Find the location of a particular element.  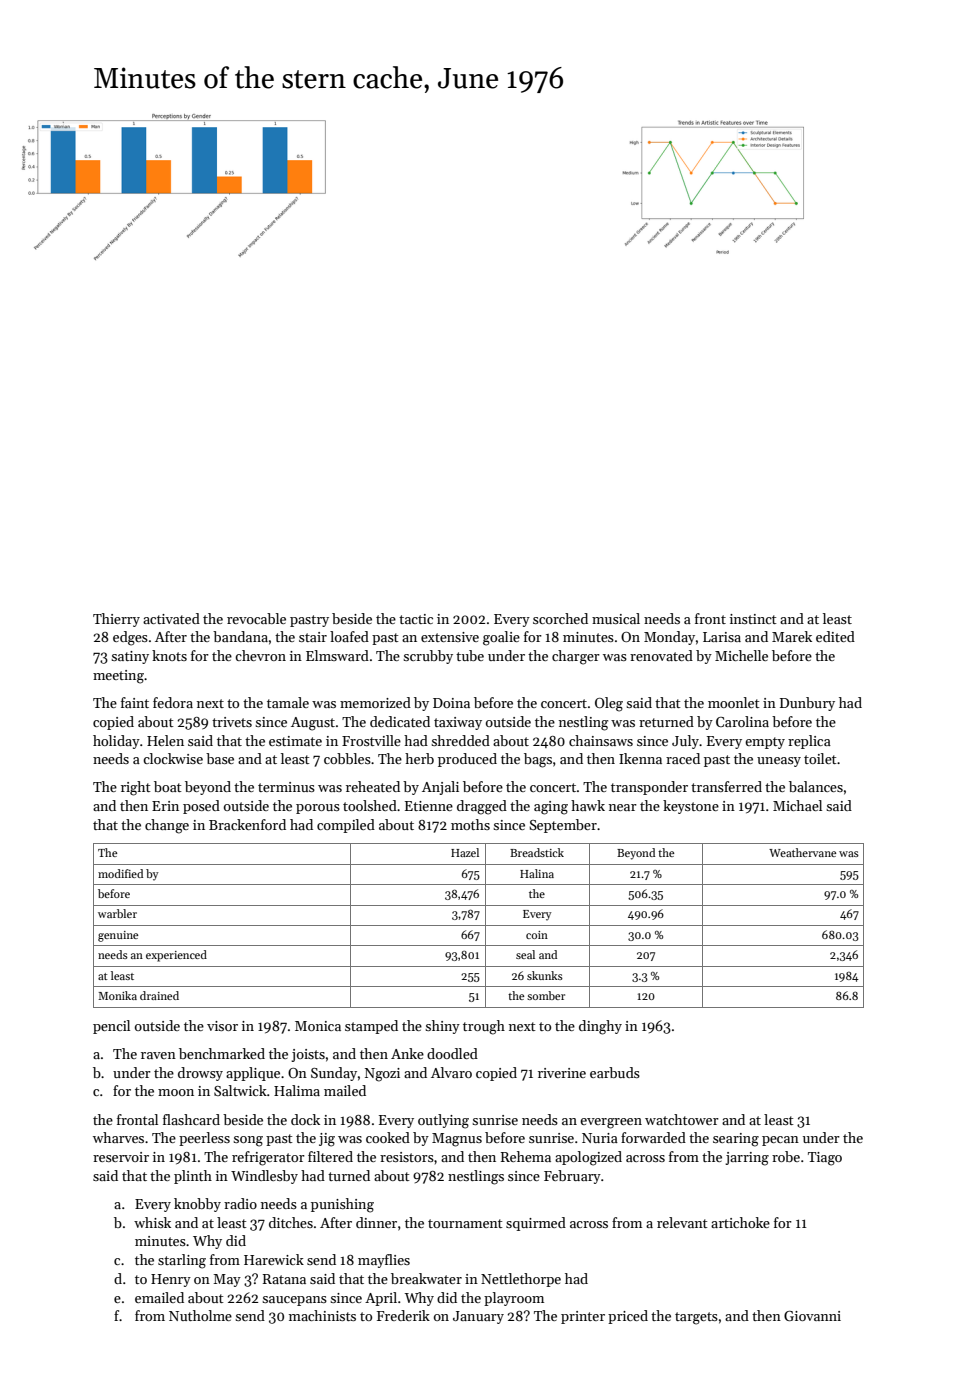

activated is located at coordinates (171, 618).
